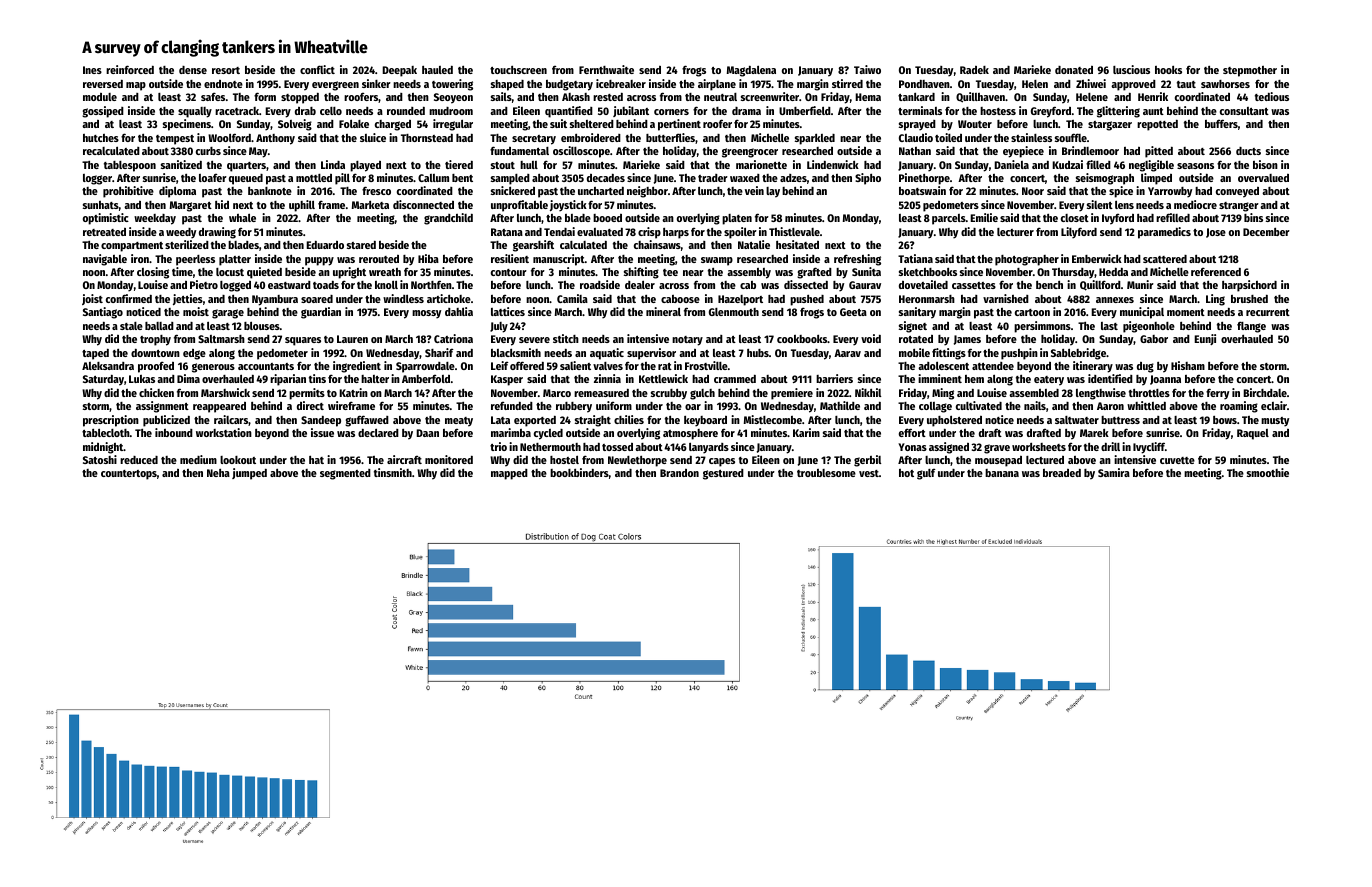 The image size is (1372, 887). Describe the element at coordinates (100, 97) in the document. I see `module` at that location.
